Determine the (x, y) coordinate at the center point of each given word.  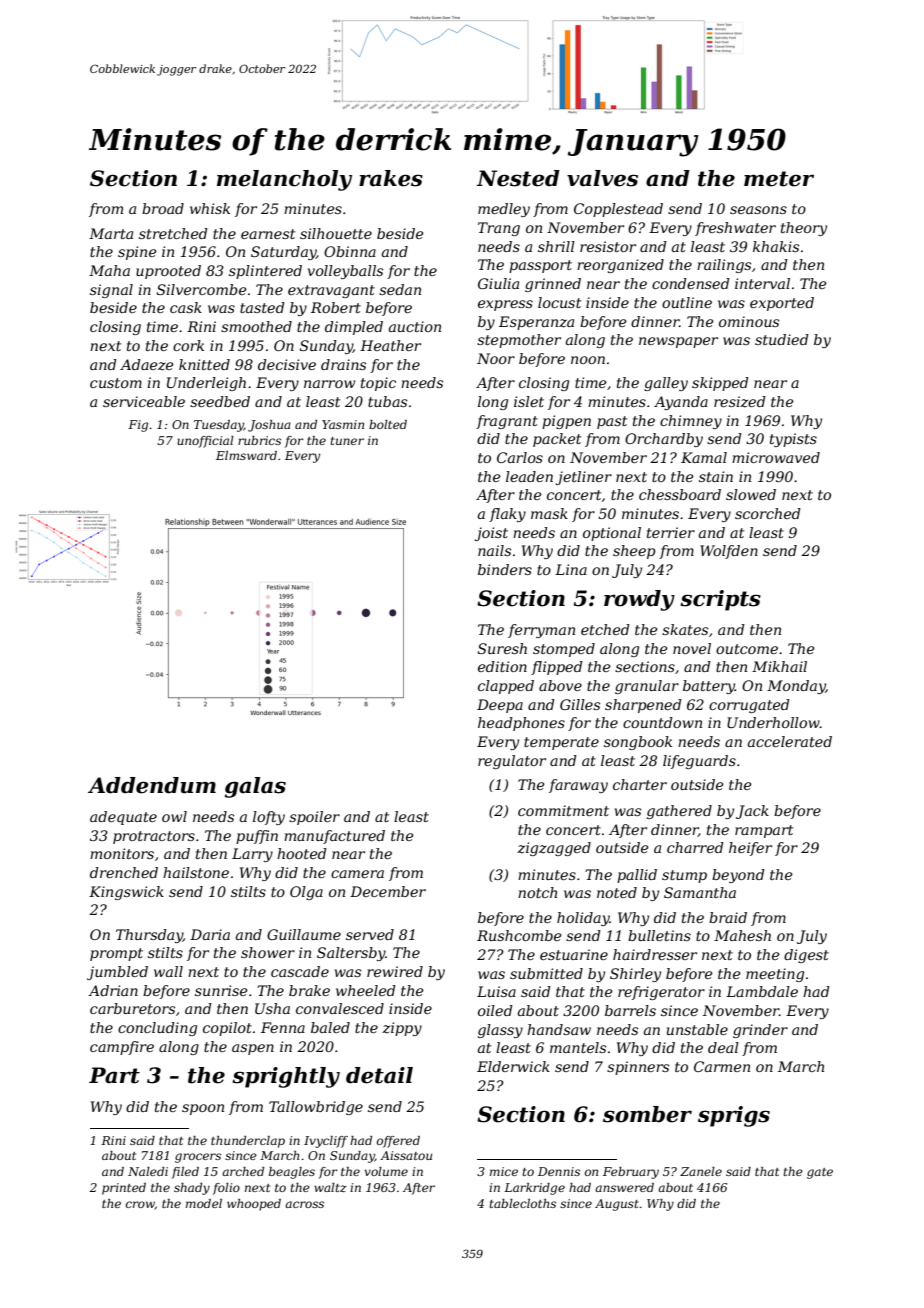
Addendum (152, 785)
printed (124, 1189)
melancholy (284, 180)
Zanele (701, 1171)
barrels (630, 1010)
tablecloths (522, 1203)
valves (602, 178)
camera (357, 874)
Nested (518, 178)
